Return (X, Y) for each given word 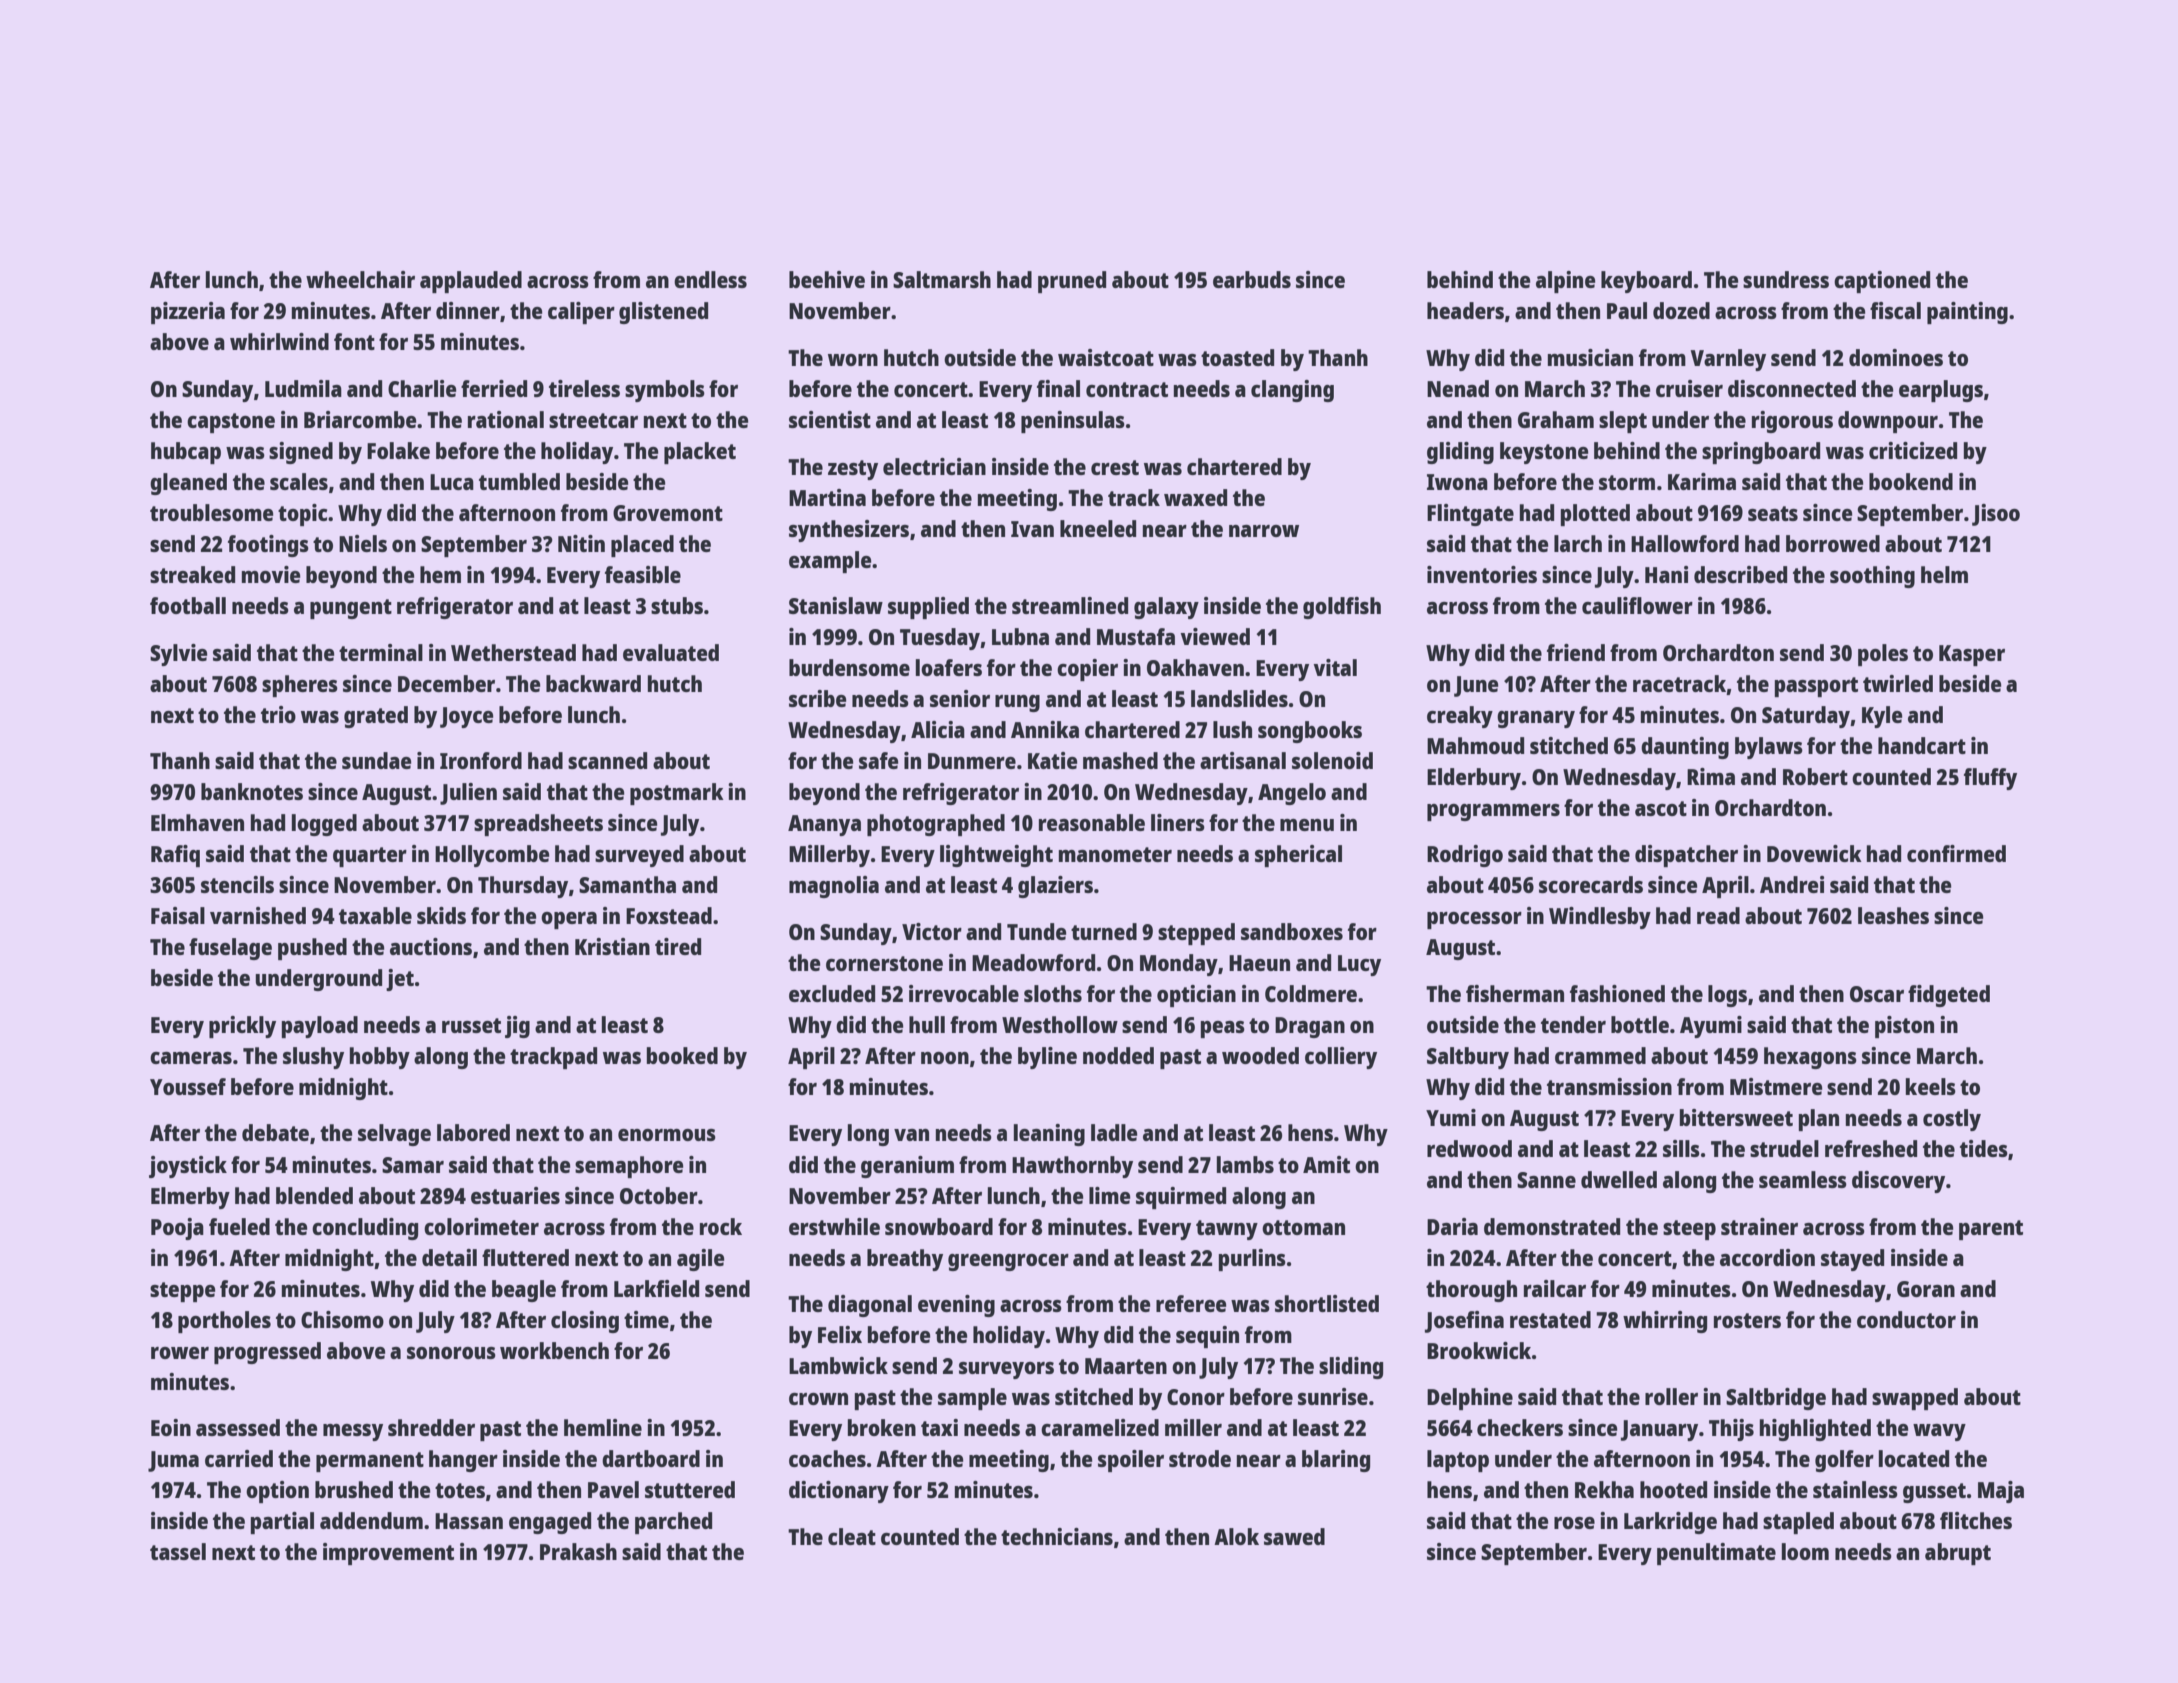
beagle (524, 1291)
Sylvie (178, 655)
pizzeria (188, 313)
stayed (1852, 1260)
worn (853, 360)
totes (460, 1490)
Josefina (1464, 1322)
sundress (1786, 279)
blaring (1336, 1461)
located (1914, 1458)
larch (1578, 543)
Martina (827, 497)
